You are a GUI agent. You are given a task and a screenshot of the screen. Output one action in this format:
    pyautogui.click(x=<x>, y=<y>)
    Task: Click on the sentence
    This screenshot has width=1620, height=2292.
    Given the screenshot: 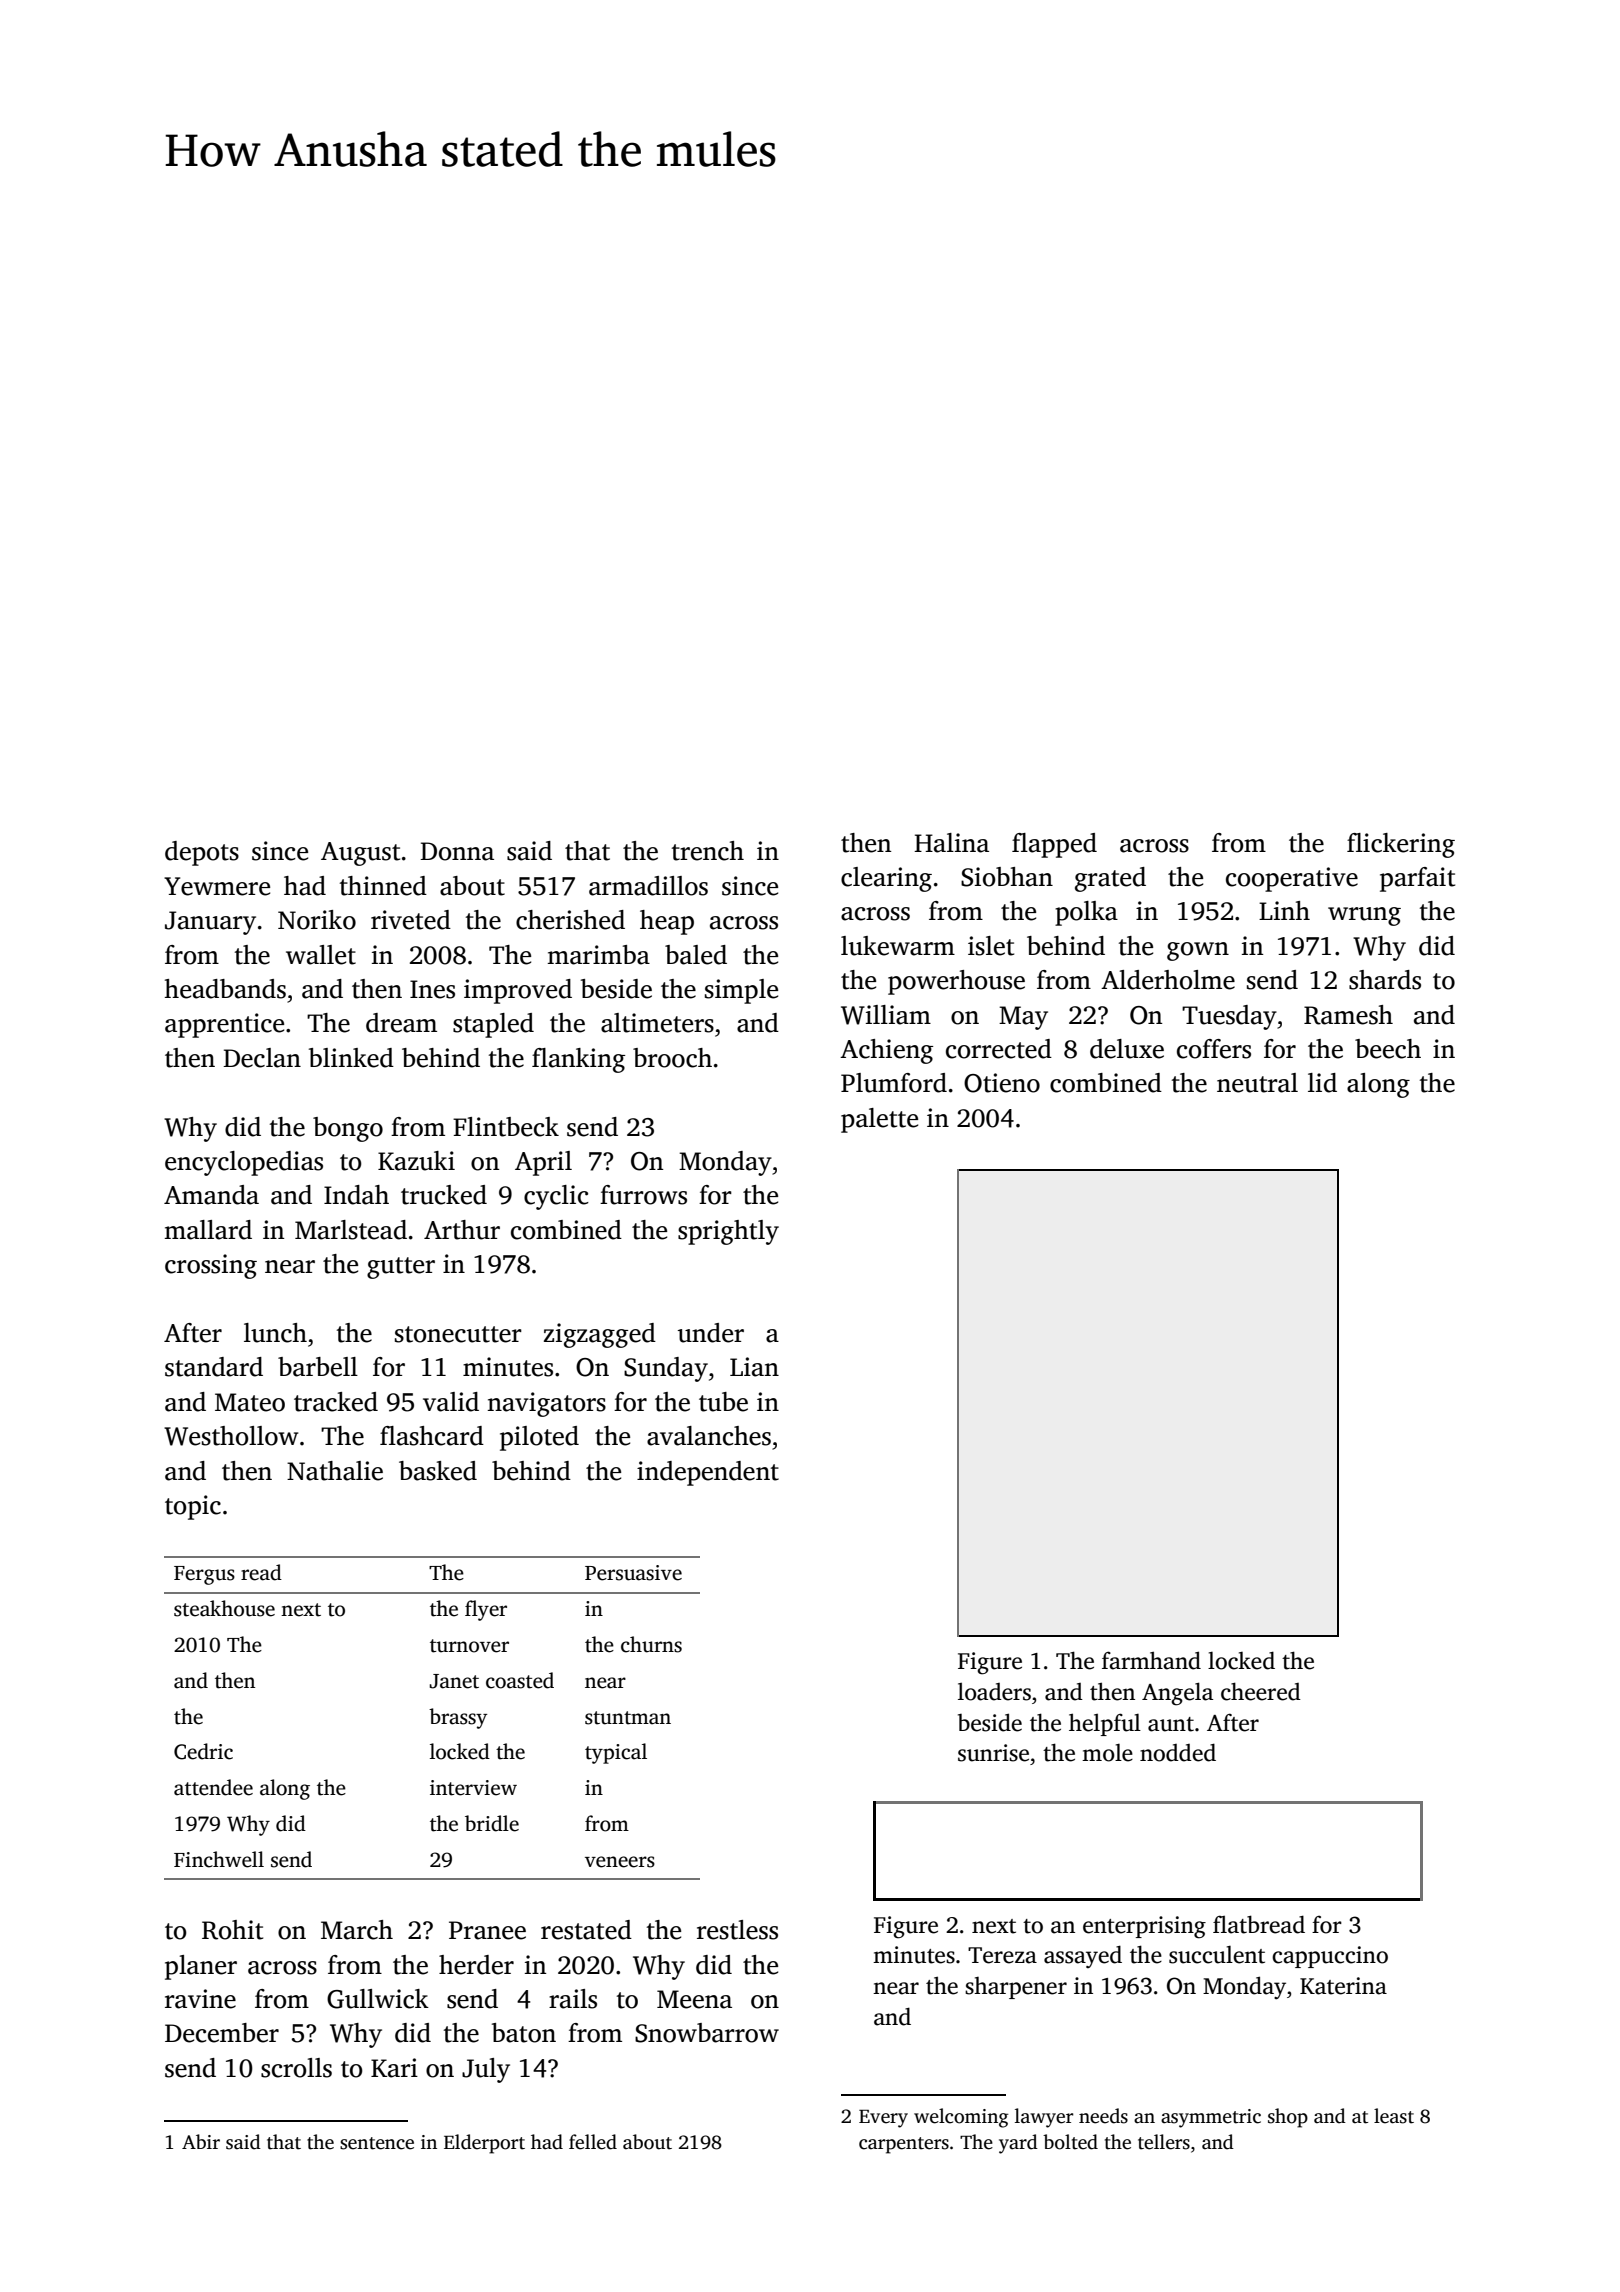 What is the action you would take?
    pyautogui.click(x=377, y=2143)
